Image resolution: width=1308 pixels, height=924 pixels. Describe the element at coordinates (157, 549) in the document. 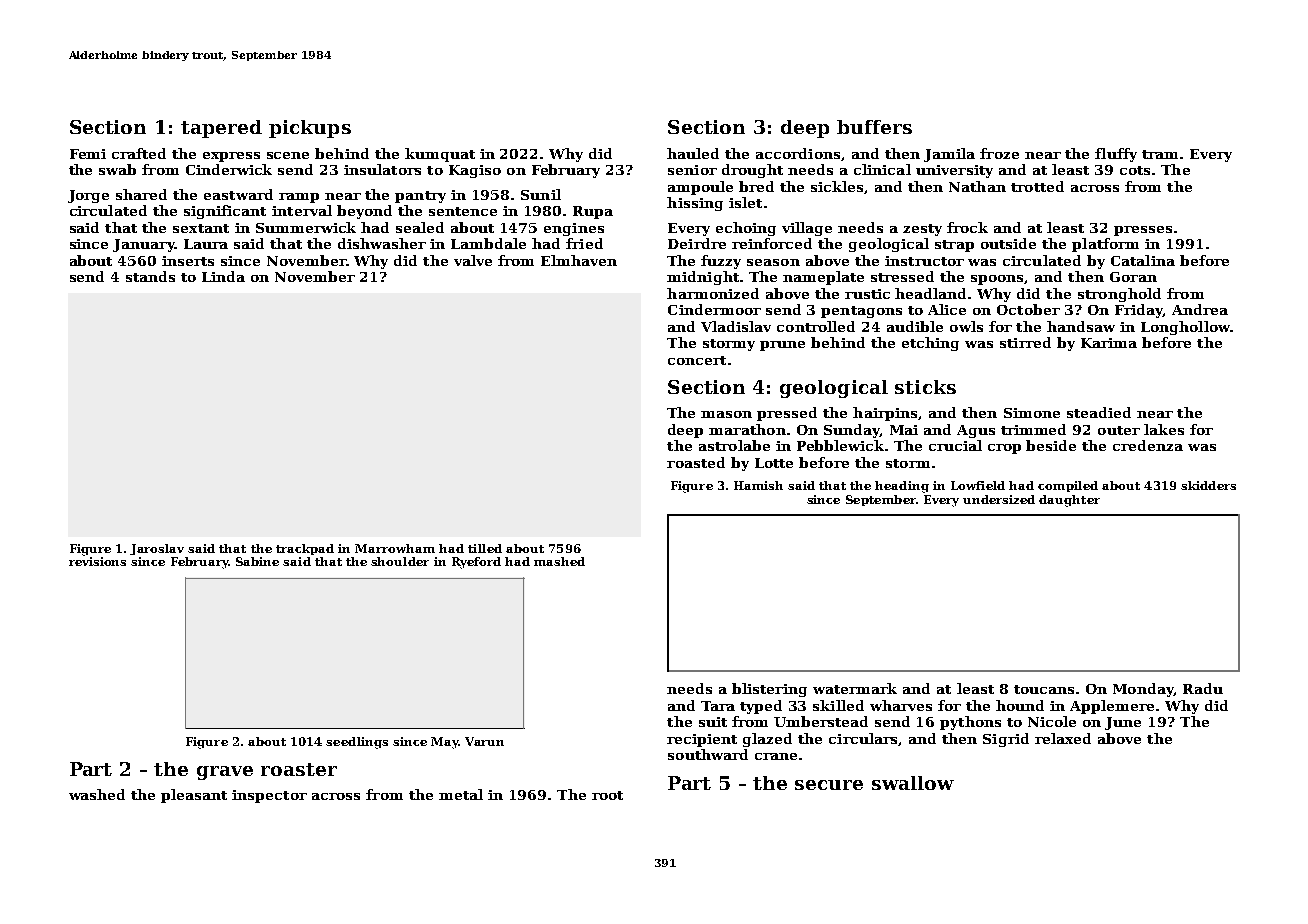

I see `Jaroslav` at that location.
